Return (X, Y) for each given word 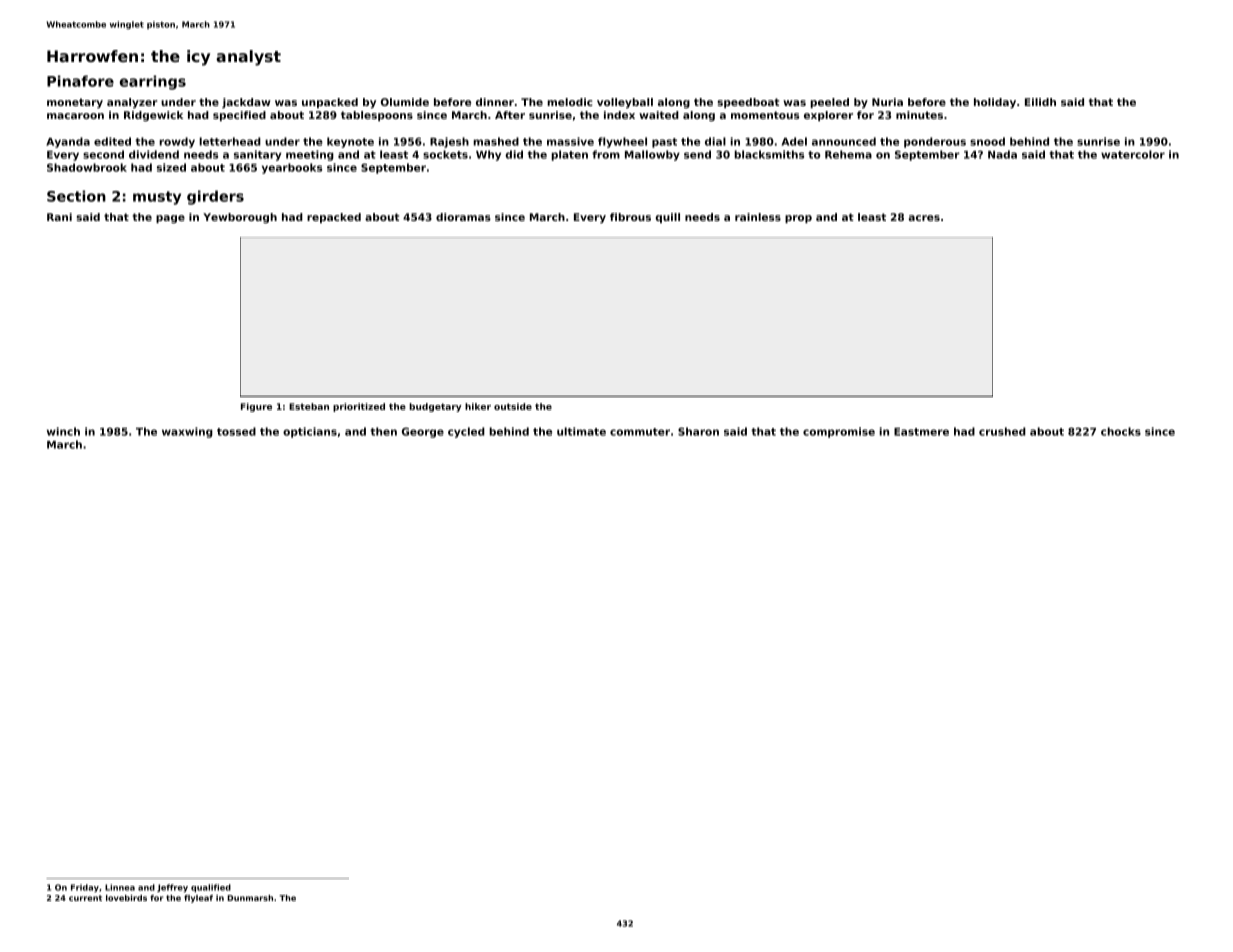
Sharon (698, 431)
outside (513, 406)
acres (924, 218)
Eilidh (1040, 102)
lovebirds (126, 898)
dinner (495, 102)
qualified (211, 888)
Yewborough (240, 218)
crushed (1002, 431)
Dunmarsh (250, 898)
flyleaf (198, 899)
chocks (1121, 431)
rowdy (177, 142)
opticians (310, 432)
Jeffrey (172, 888)
